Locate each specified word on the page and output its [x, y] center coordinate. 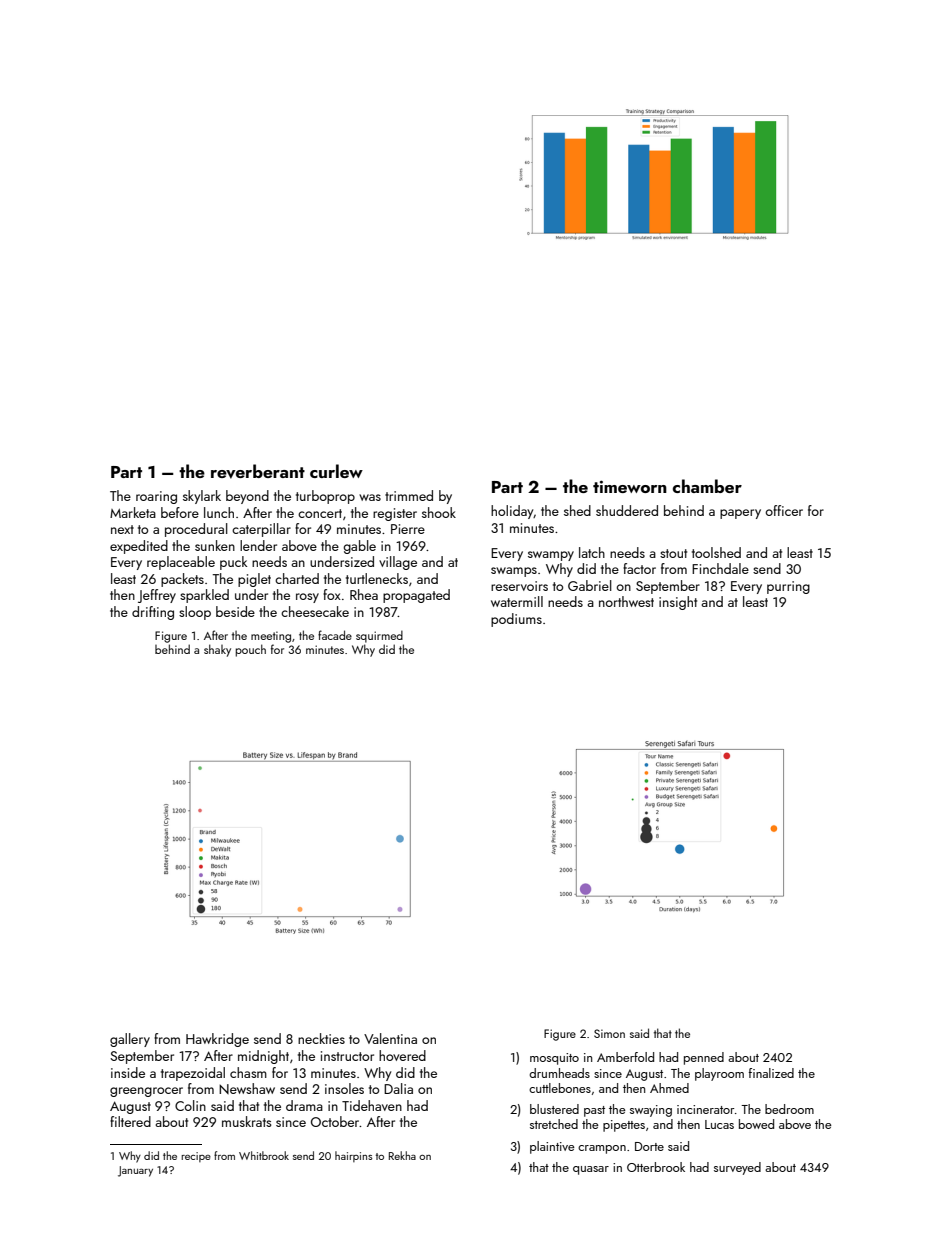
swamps [514, 572]
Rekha [402, 1155]
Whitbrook [264, 1155]
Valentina [390, 1038]
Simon [609, 1033]
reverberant [258, 471]
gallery [130, 1040]
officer [784, 510]
